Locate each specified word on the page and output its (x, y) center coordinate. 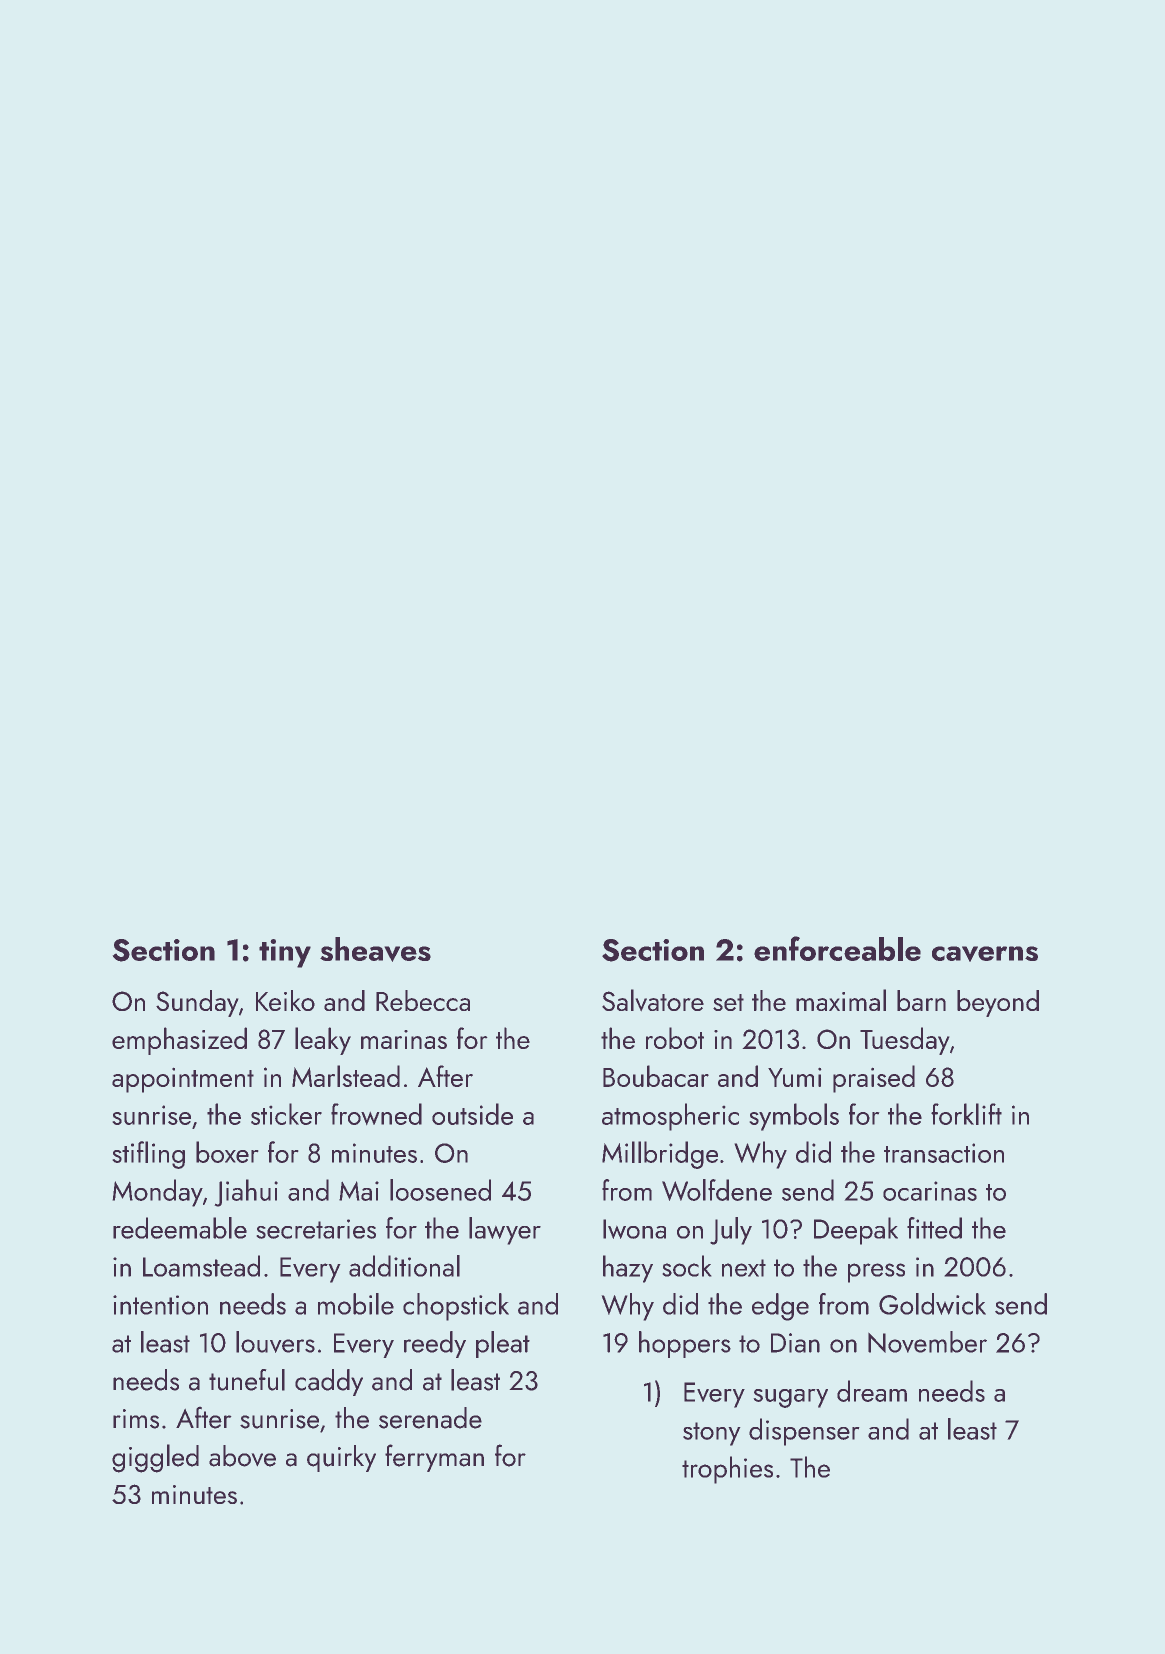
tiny (285, 953)
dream (872, 1391)
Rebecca (423, 1000)
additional (404, 1266)
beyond (998, 1003)
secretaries (316, 1229)
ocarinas (930, 1191)
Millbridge (660, 1155)
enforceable (837, 948)
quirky (341, 1458)
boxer (227, 1152)
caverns (985, 954)
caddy (329, 1382)
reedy (435, 1344)
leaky (323, 1041)
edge (780, 1307)
